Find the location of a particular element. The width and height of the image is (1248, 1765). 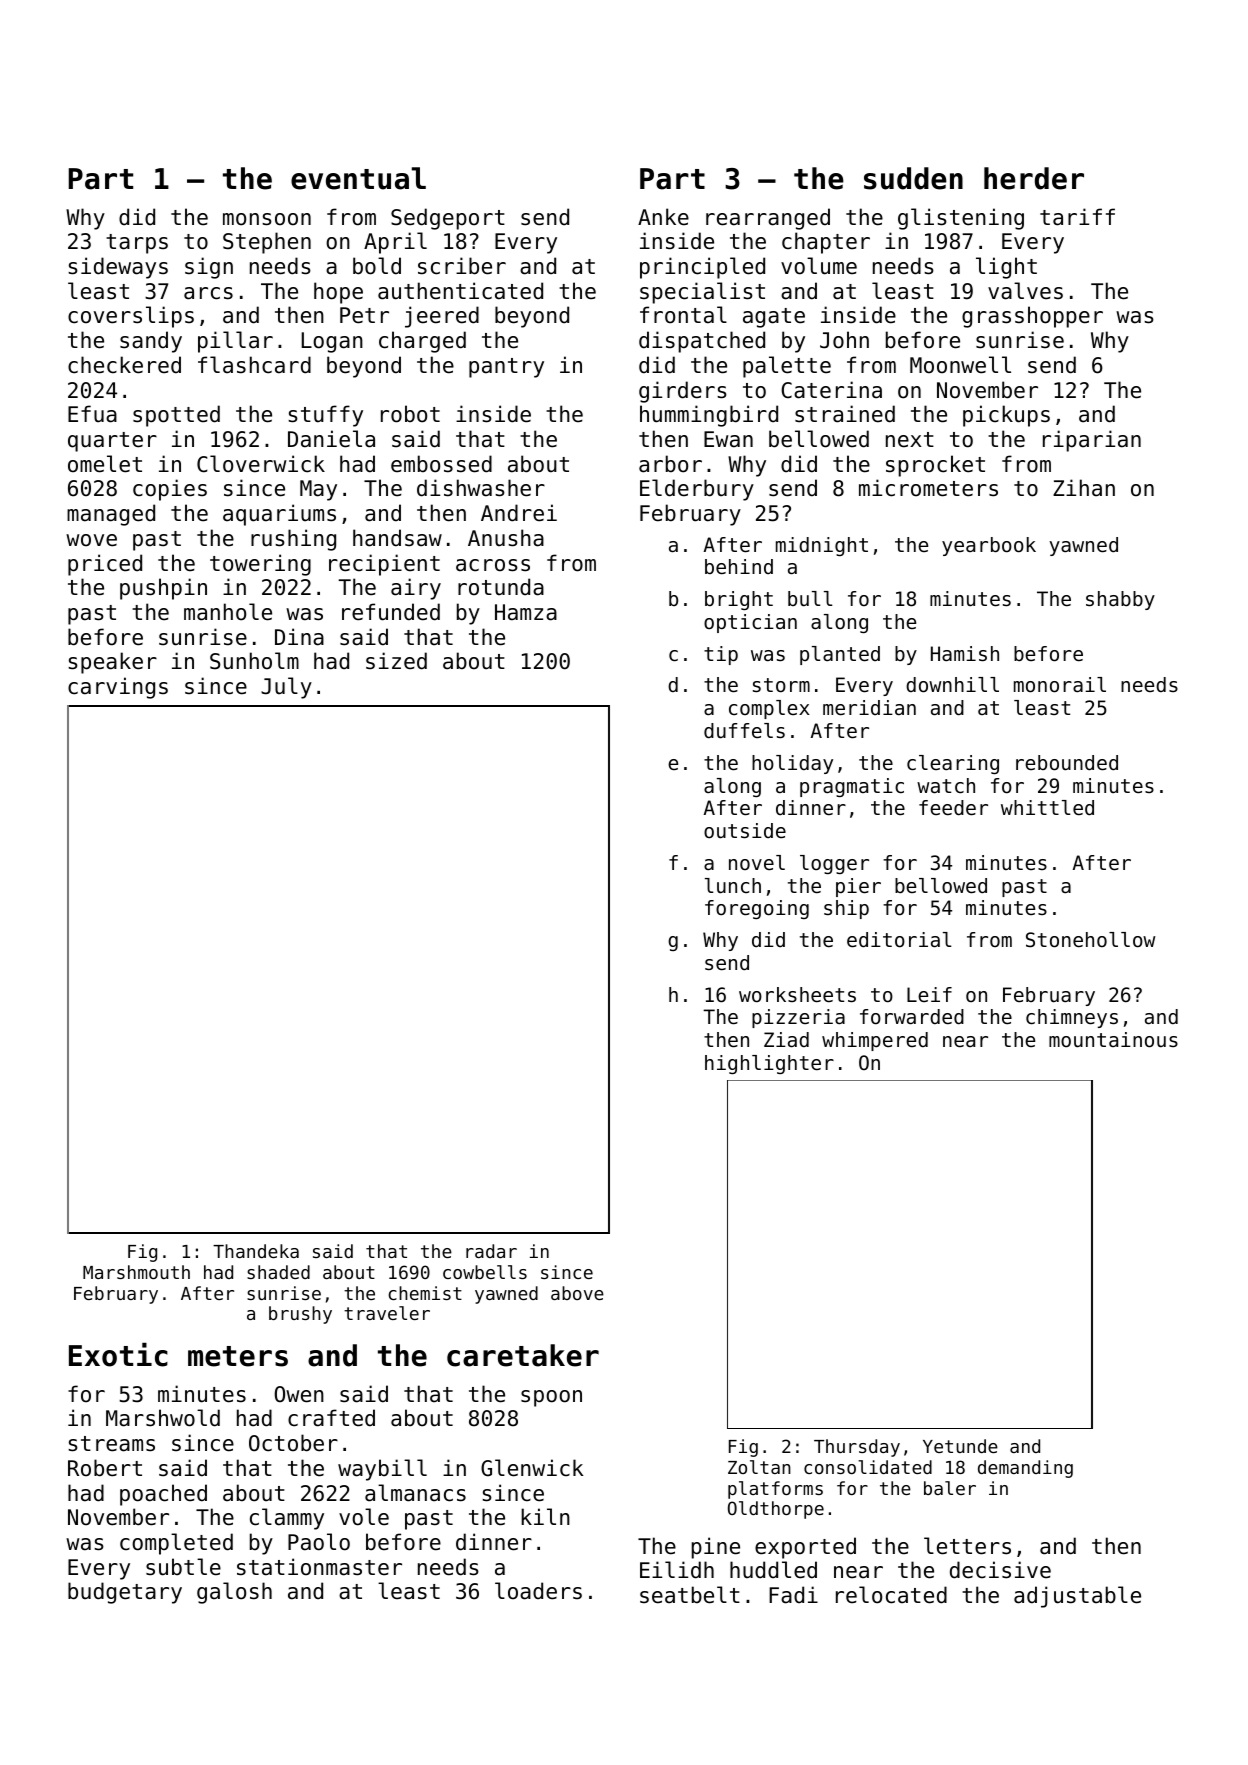

Thandeka is located at coordinates (256, 1251).
